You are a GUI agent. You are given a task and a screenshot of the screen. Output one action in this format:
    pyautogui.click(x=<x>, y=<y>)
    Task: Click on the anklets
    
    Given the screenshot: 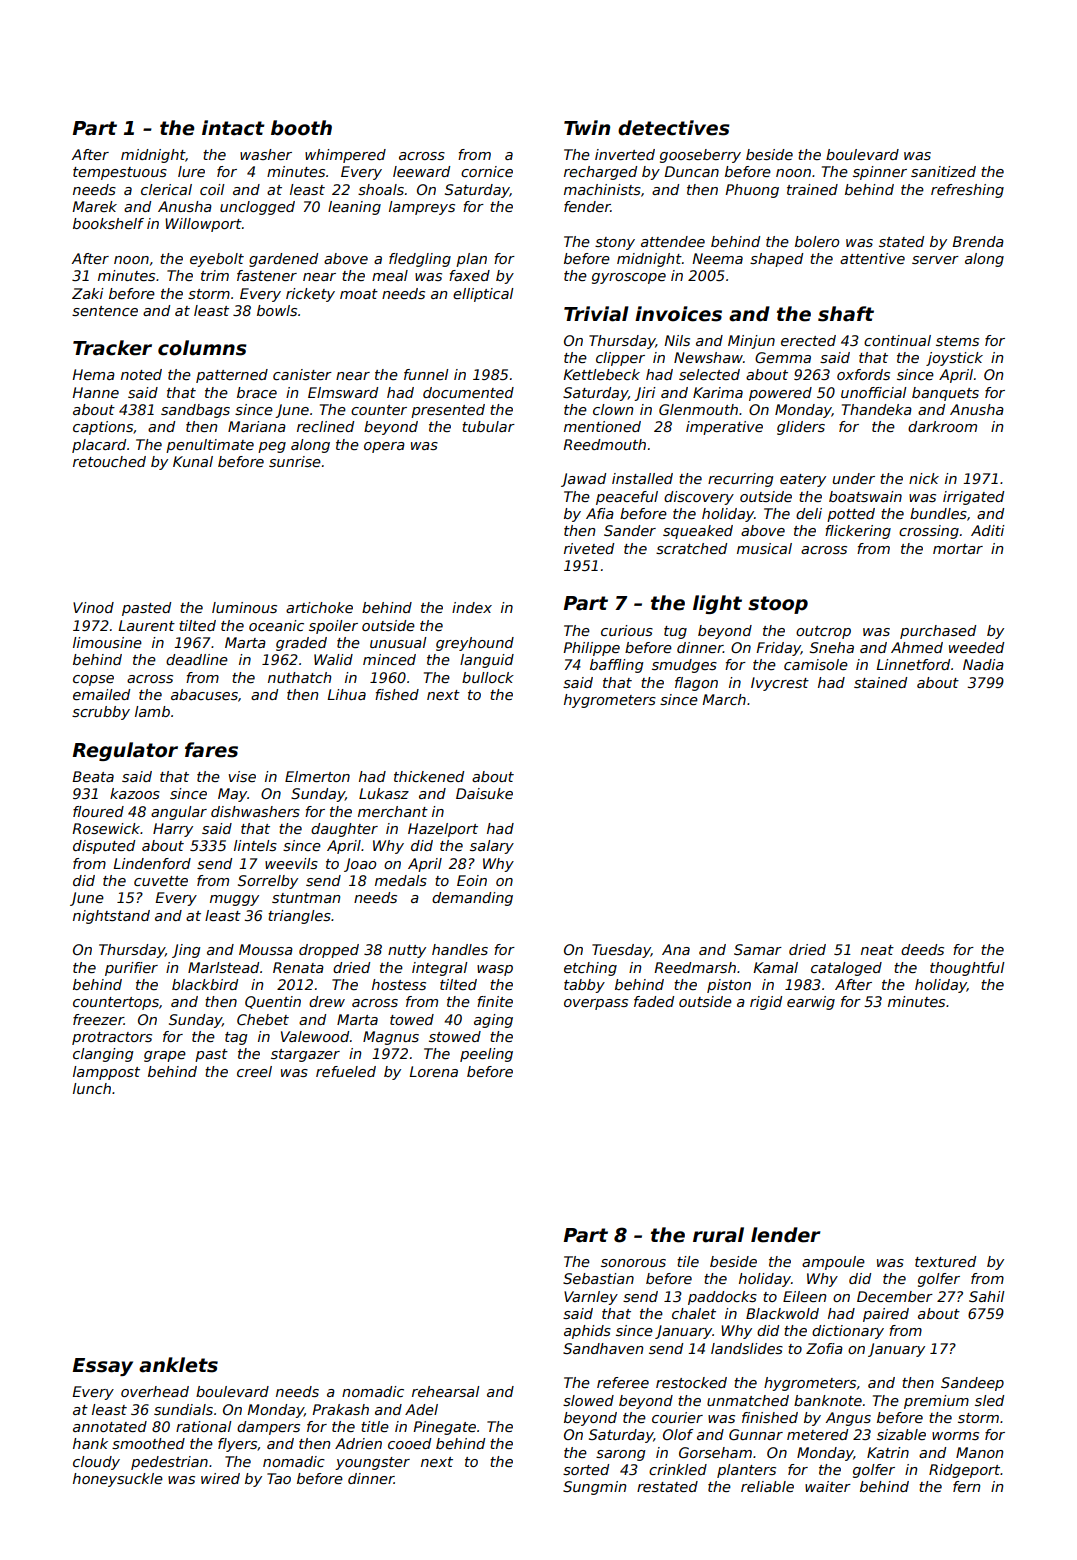 What is the action you would take?
    pyautogui.click(x=178, y=1365)
